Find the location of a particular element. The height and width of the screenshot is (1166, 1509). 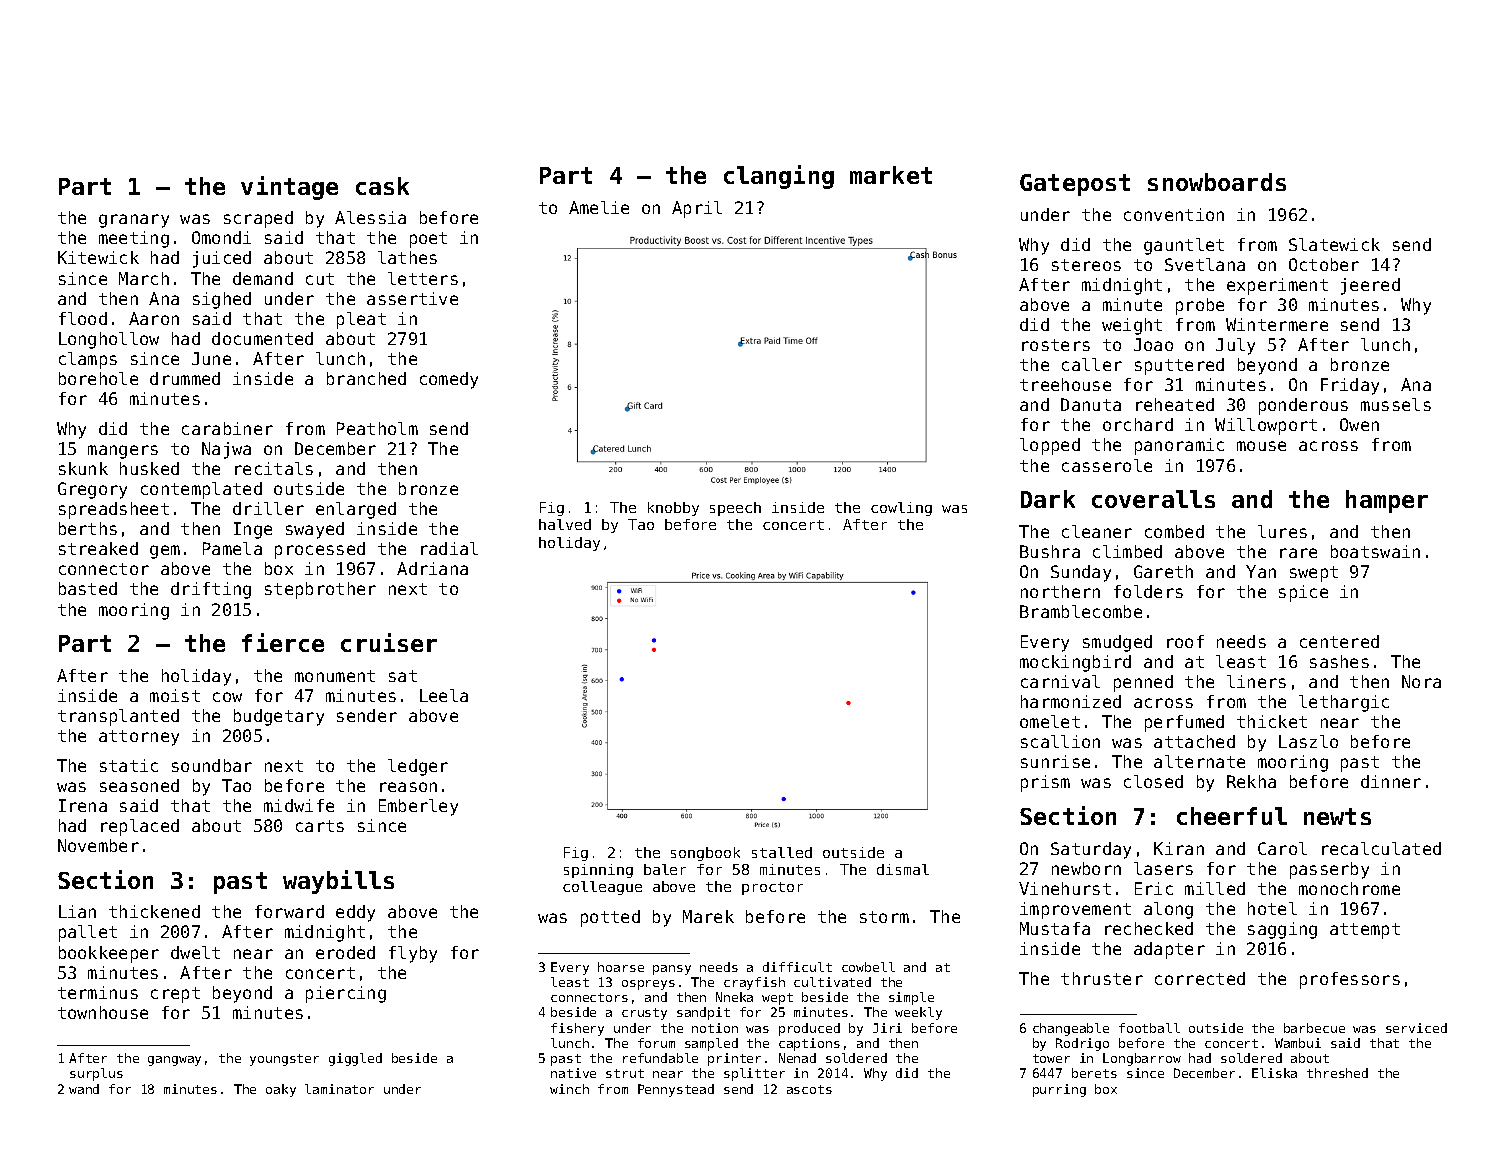

branched is located at coordinates (366, 378).
